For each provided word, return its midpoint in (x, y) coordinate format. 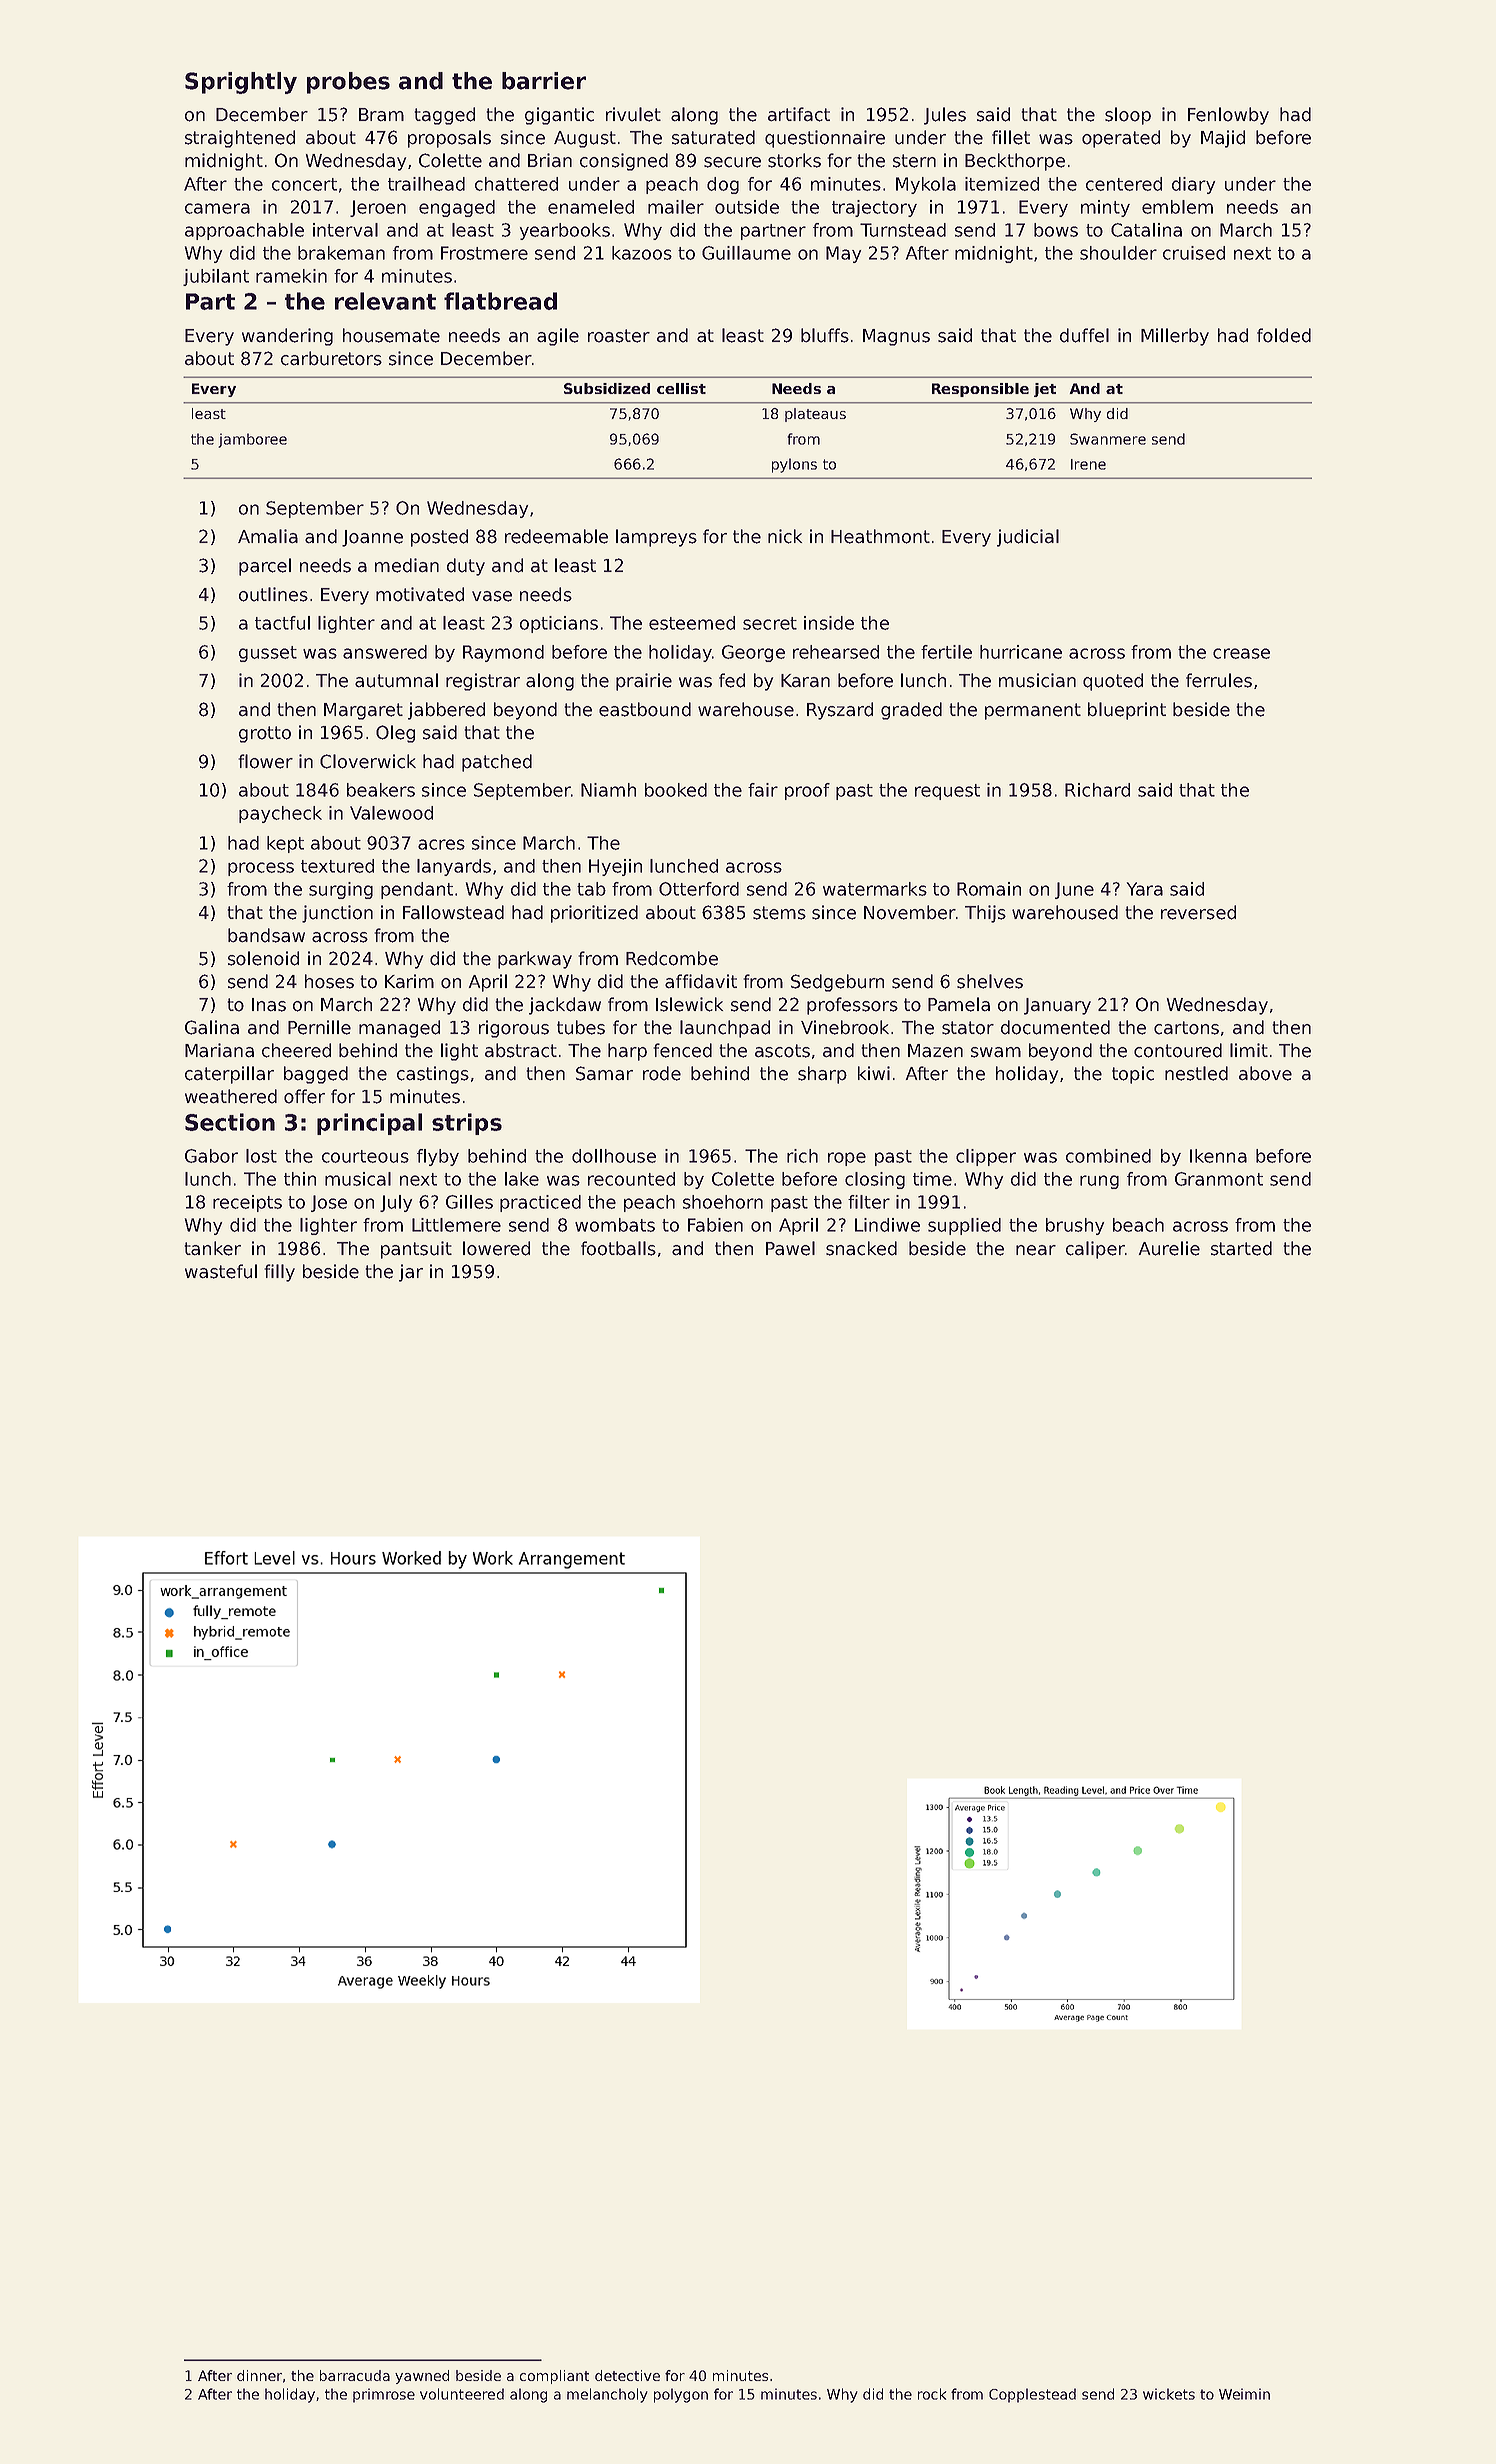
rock (932, 2394)
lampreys (656, 538)
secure (732, 162)
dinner (259, 2375)
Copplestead (1032, 2395)
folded (1284, 335)
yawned (422, 2377)
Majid (1223, 139)
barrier (544, 81)
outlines (273, 594)
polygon (681, 2395)
